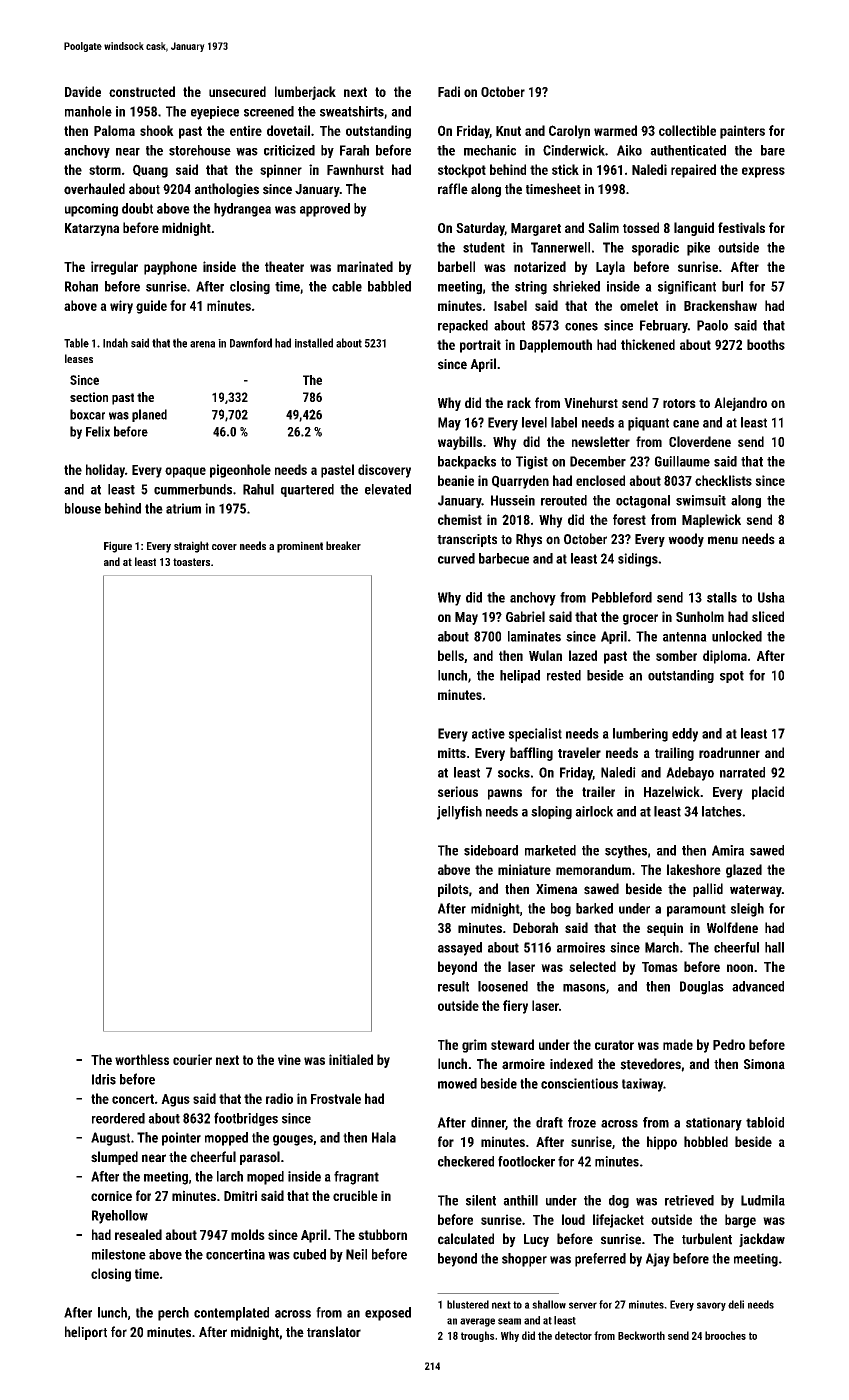 The image size is (849, 1400). Describe the element at coordinates (685, 637) in the image. I see `antenna` at that location.
